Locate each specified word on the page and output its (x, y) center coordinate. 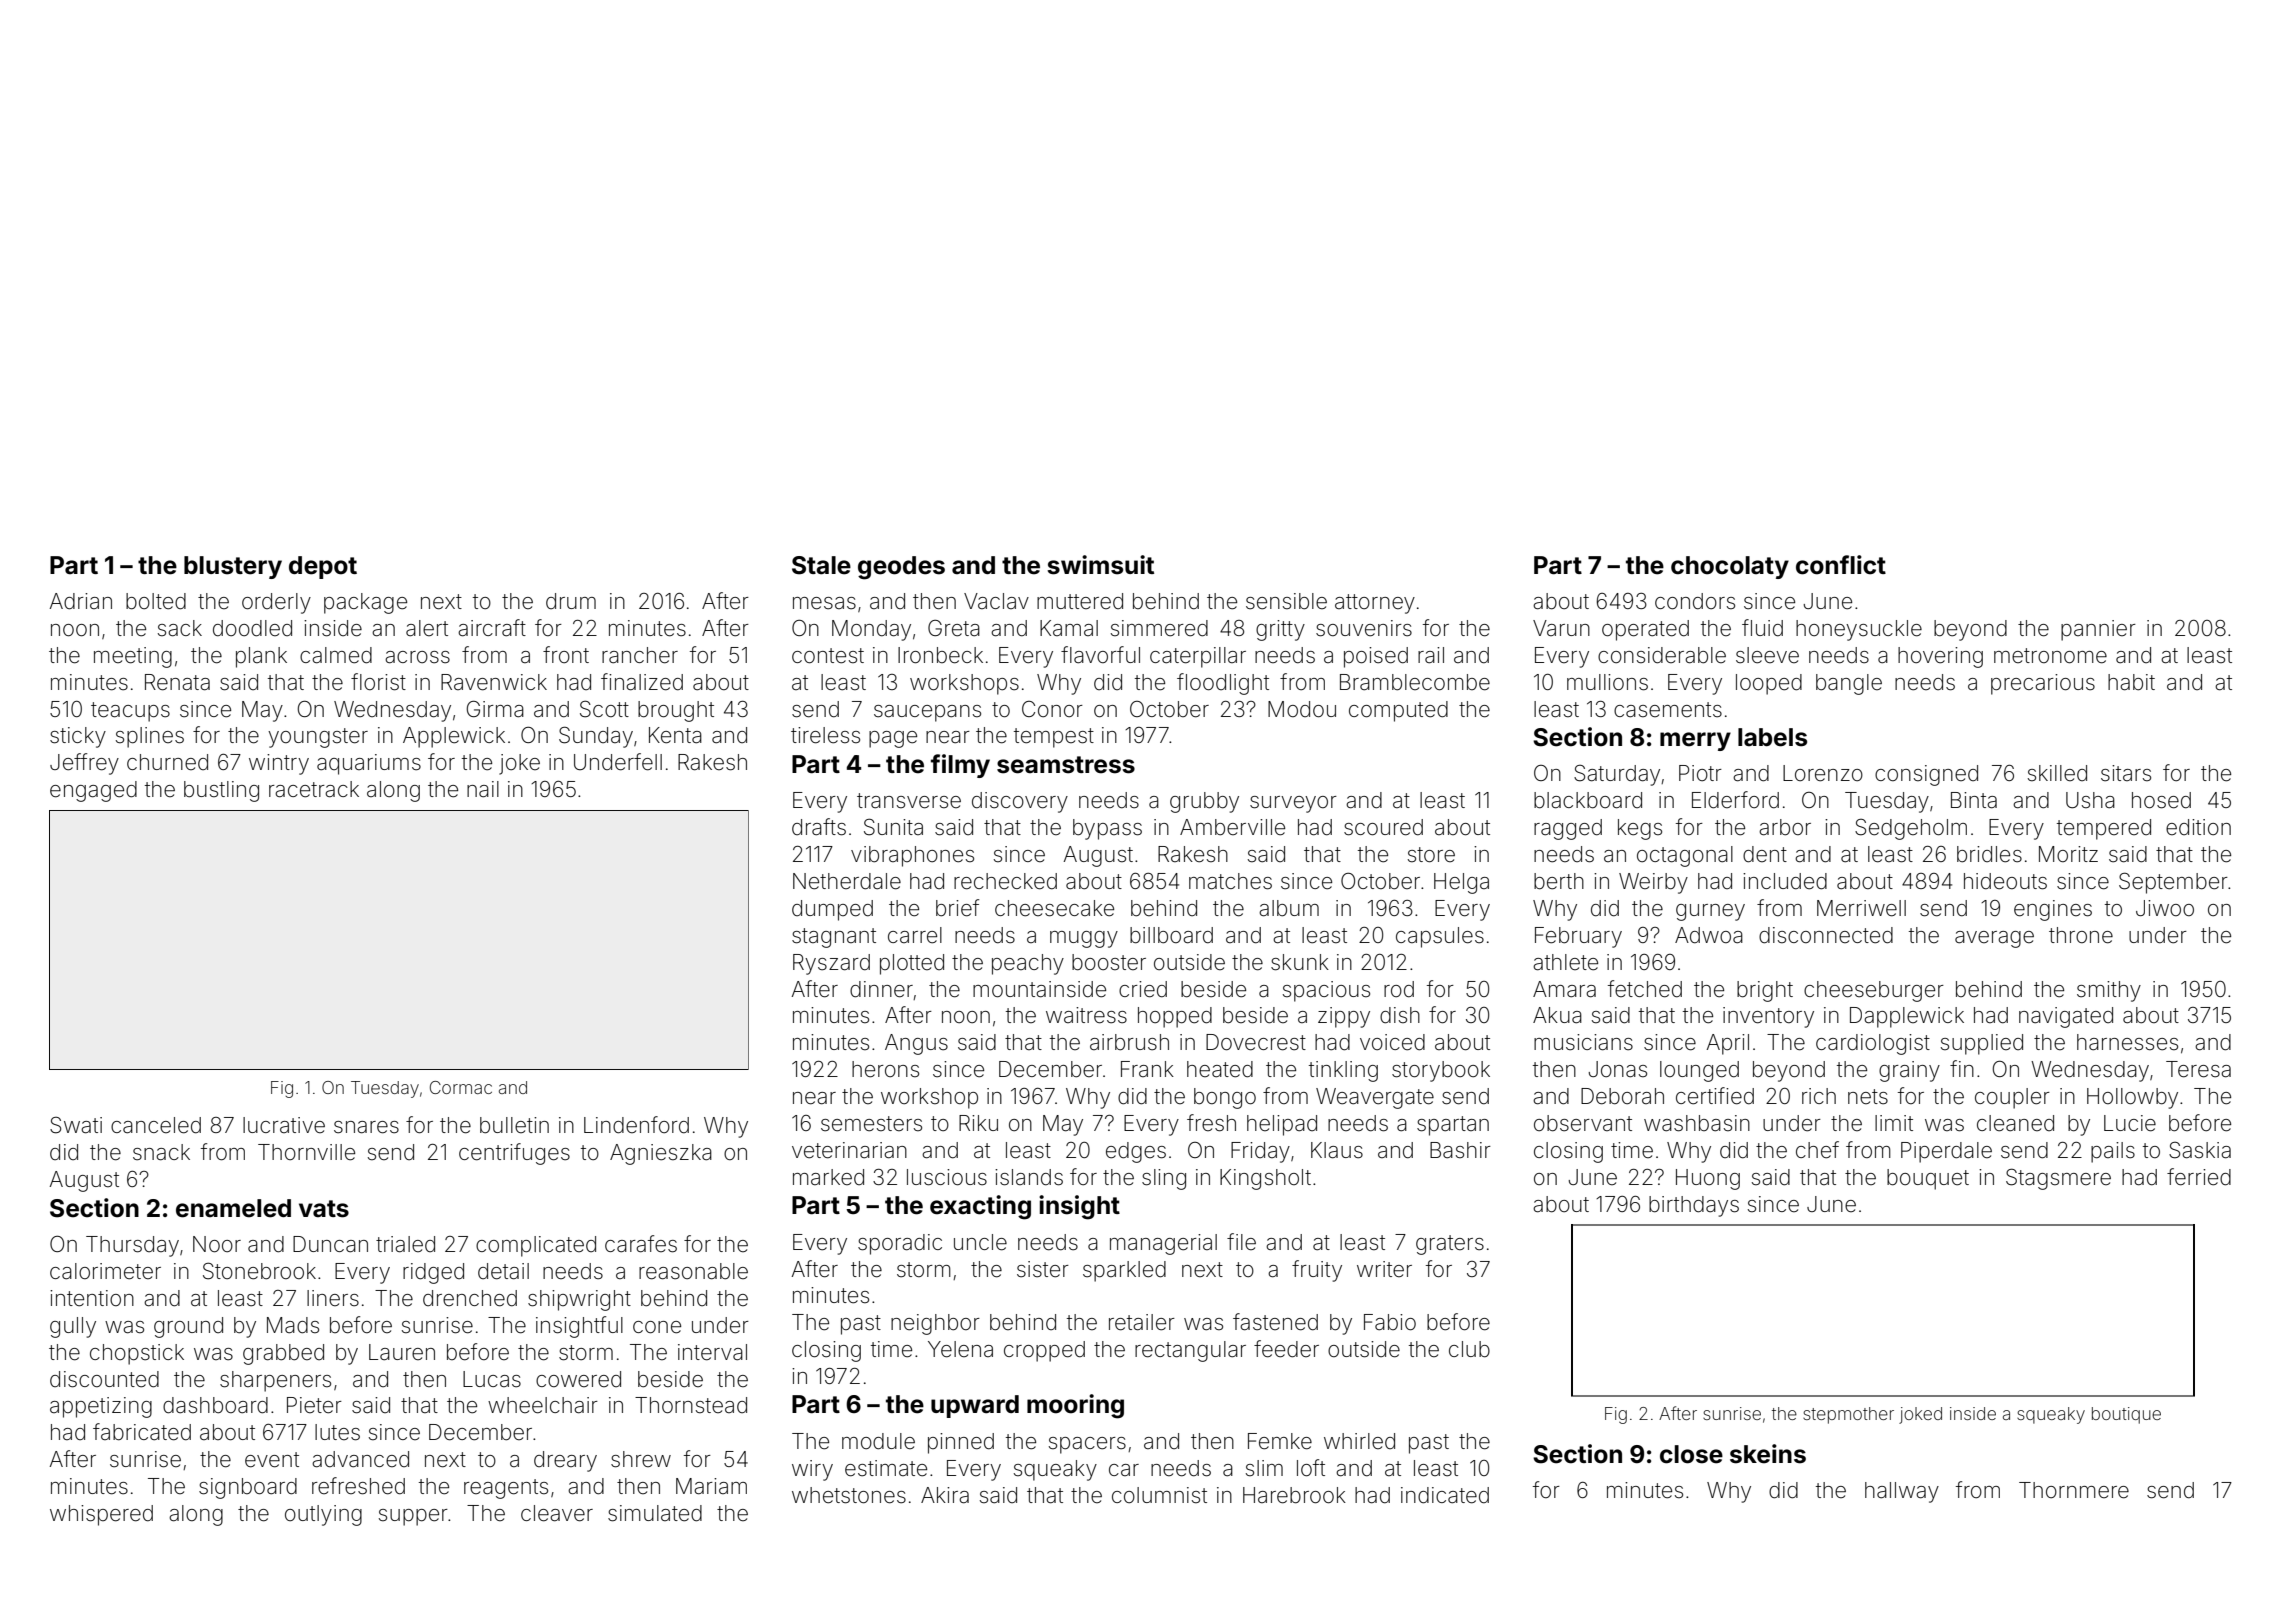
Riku (978, 1123)
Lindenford (636, 1125)
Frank (1147, 1069)
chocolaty (1730, 567)
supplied (1982, 1044)
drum (571, 601)
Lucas (492, 1379)
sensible (1286, 601)
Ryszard (831, 964)
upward (975, 1406)
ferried (2199, 1177)
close (1691, 1454)
